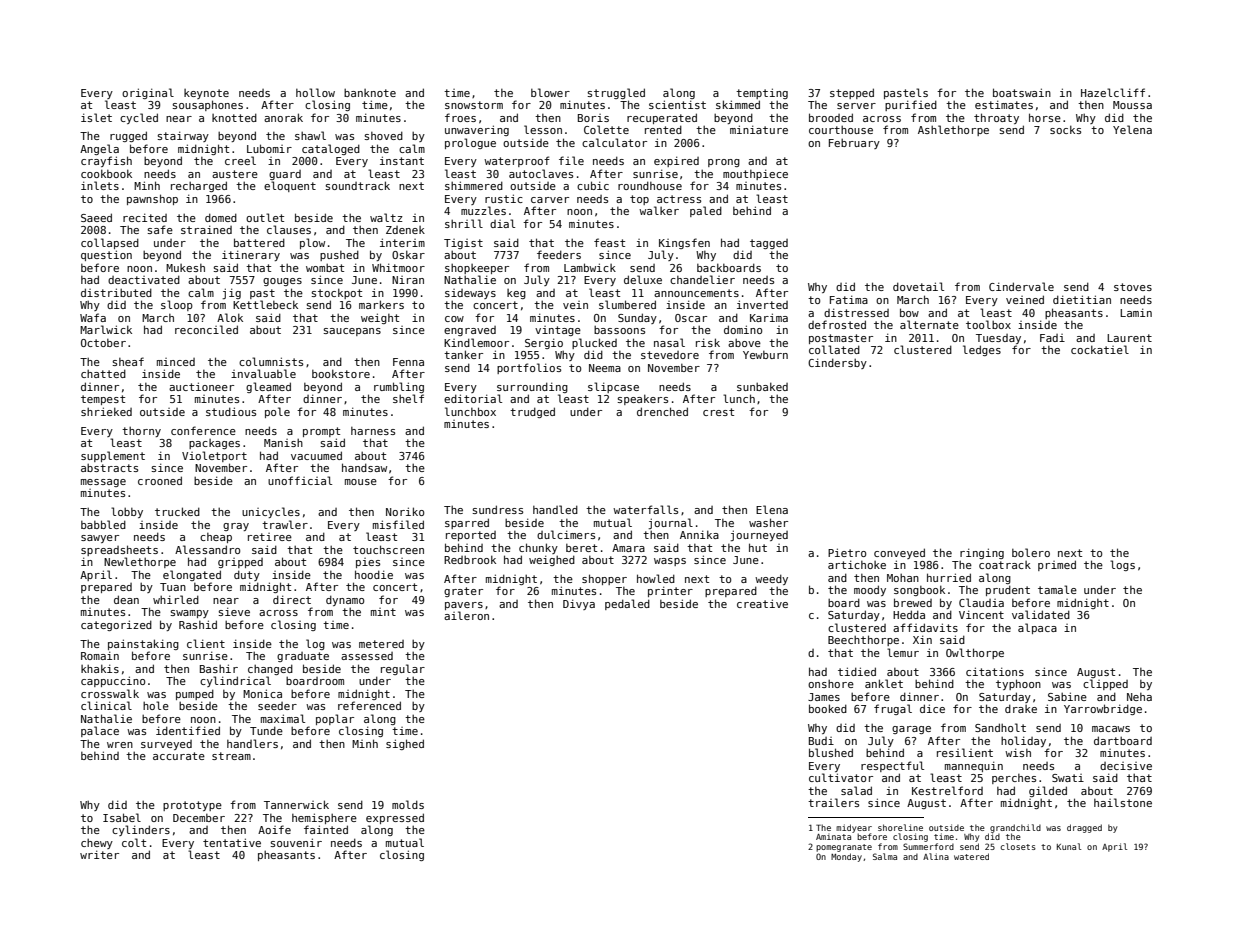 The height and width of the document is (952, 1233). What do you see at coordinates (936, 856) in the document?
I see `Alina` at bounding box center [936, 856].
